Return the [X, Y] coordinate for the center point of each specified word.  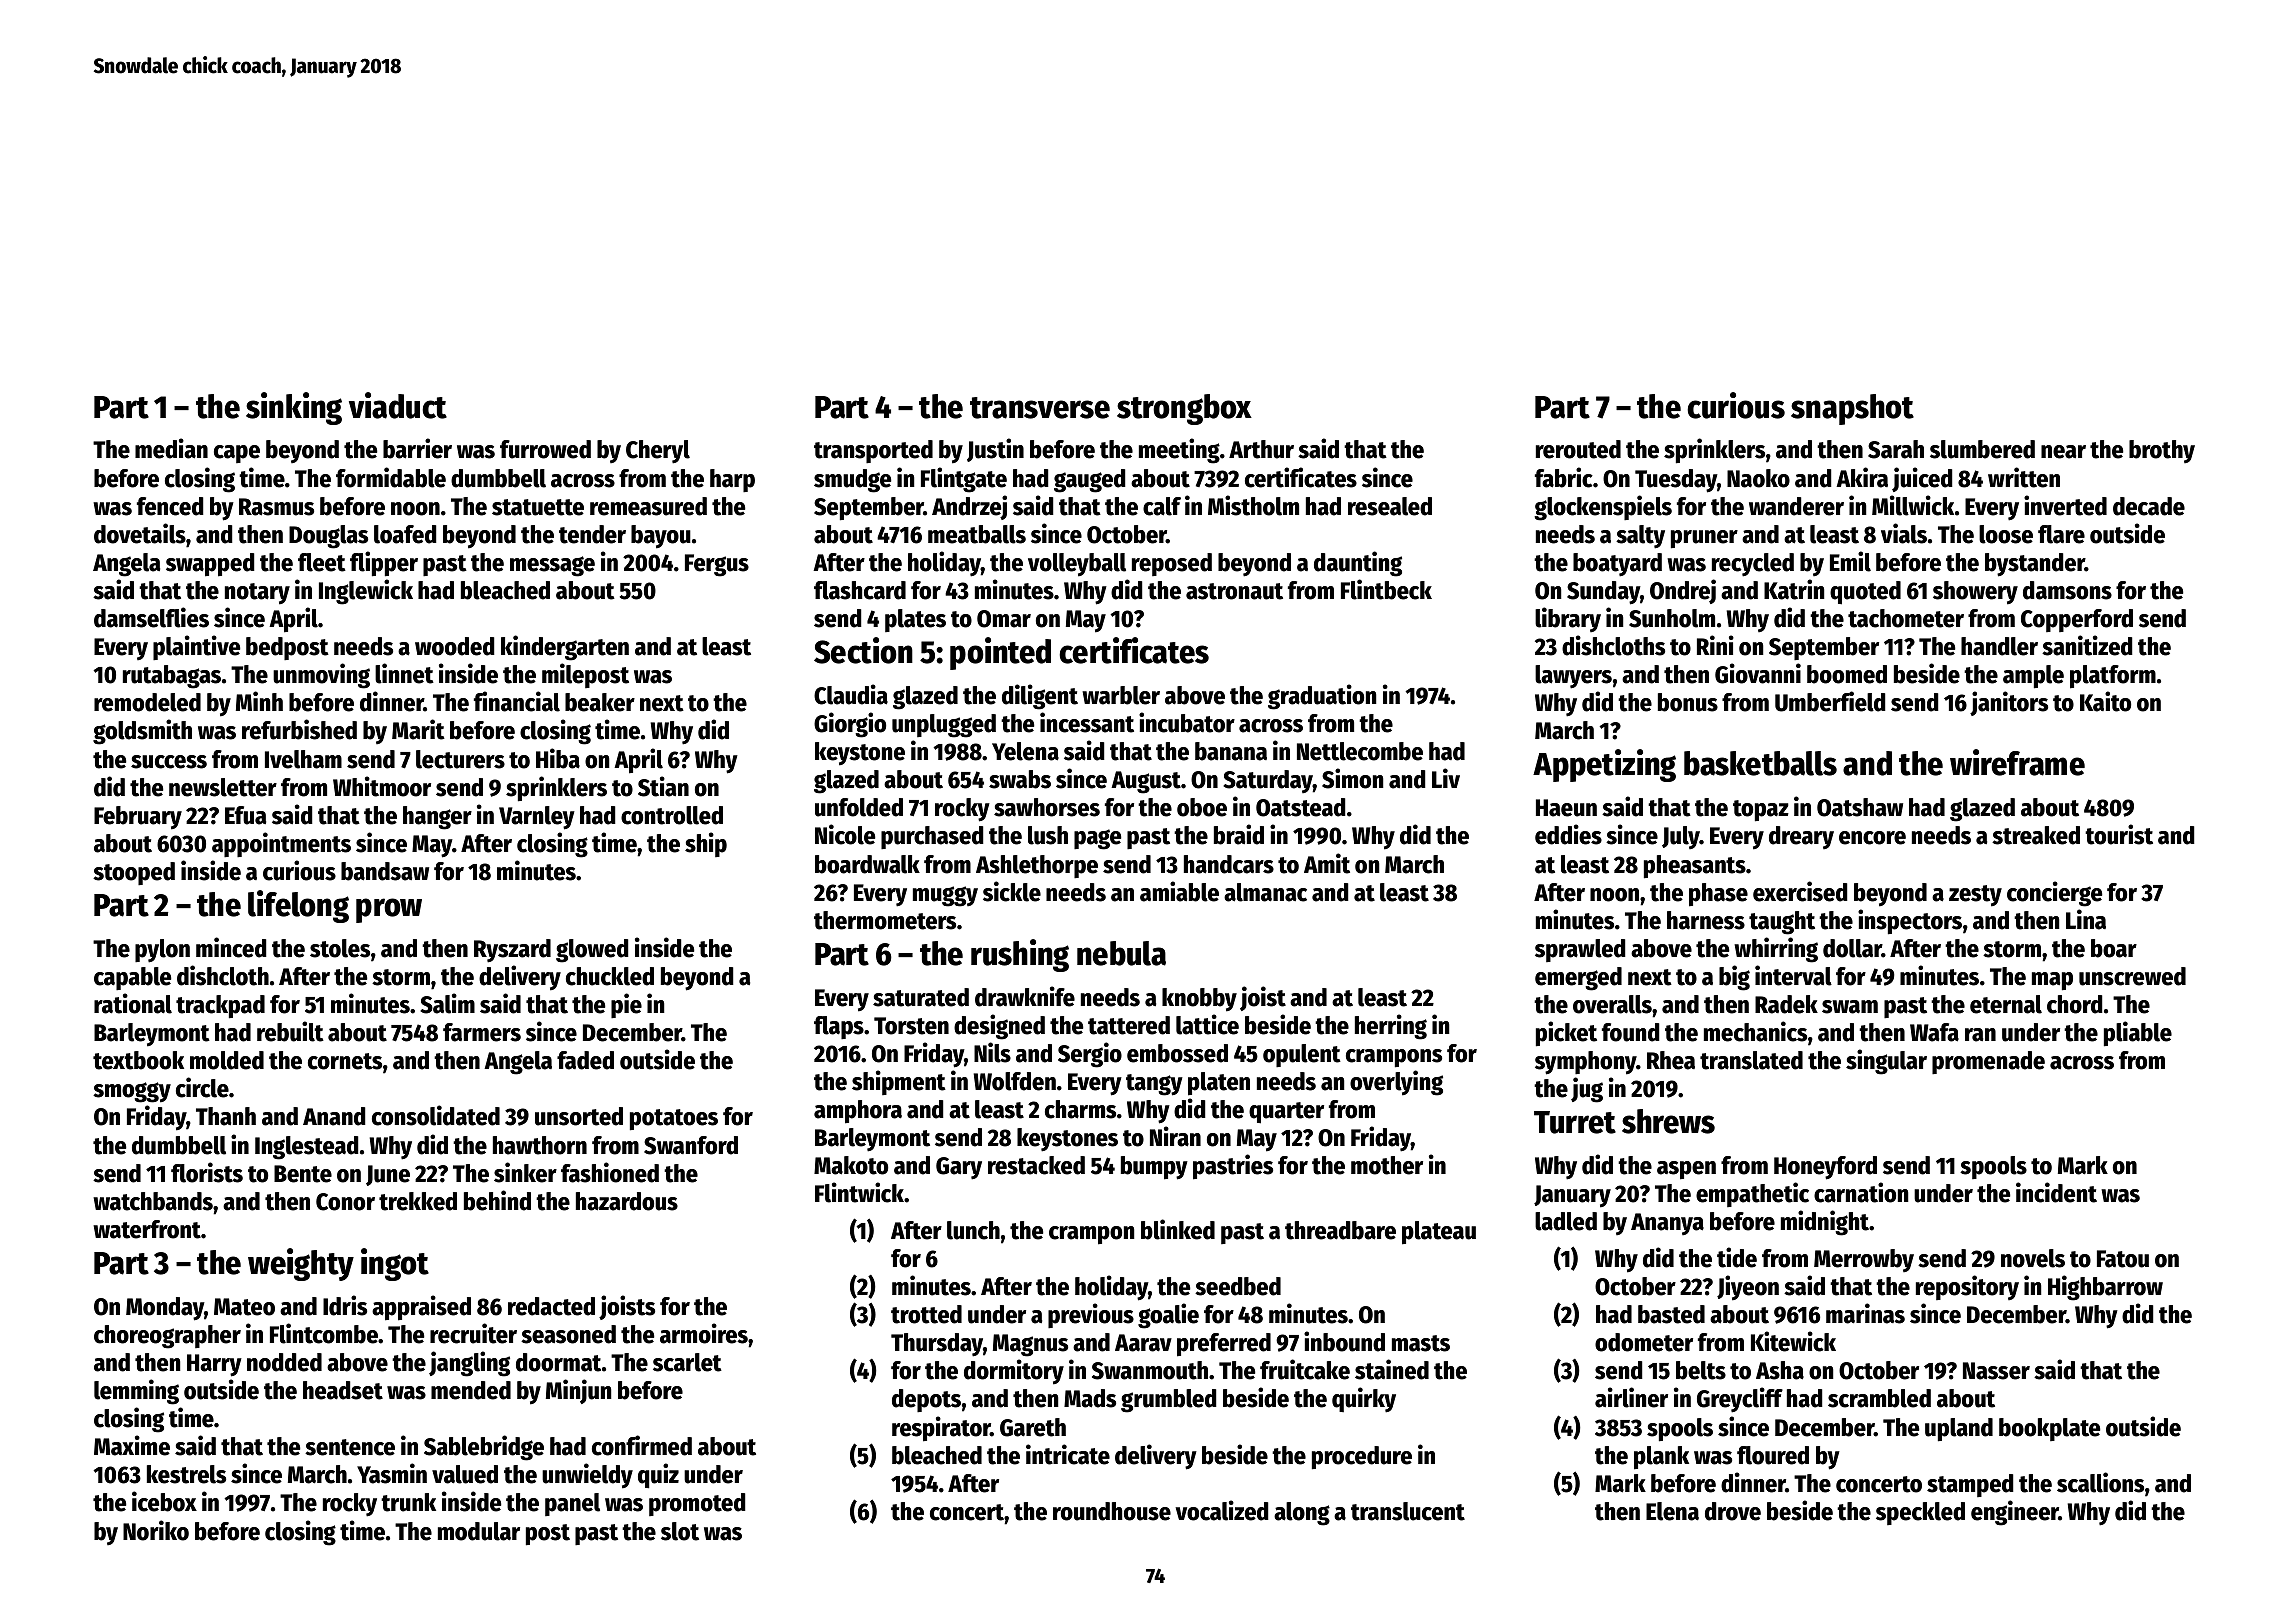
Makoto [851, 1165]
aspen [1686, 1170]
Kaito [2105, 701]
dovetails [140, 533]
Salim [447, 1003]
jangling [469, 1364]
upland [1959, 1430]
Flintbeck [1386, 589]
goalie [1168, 1316]
